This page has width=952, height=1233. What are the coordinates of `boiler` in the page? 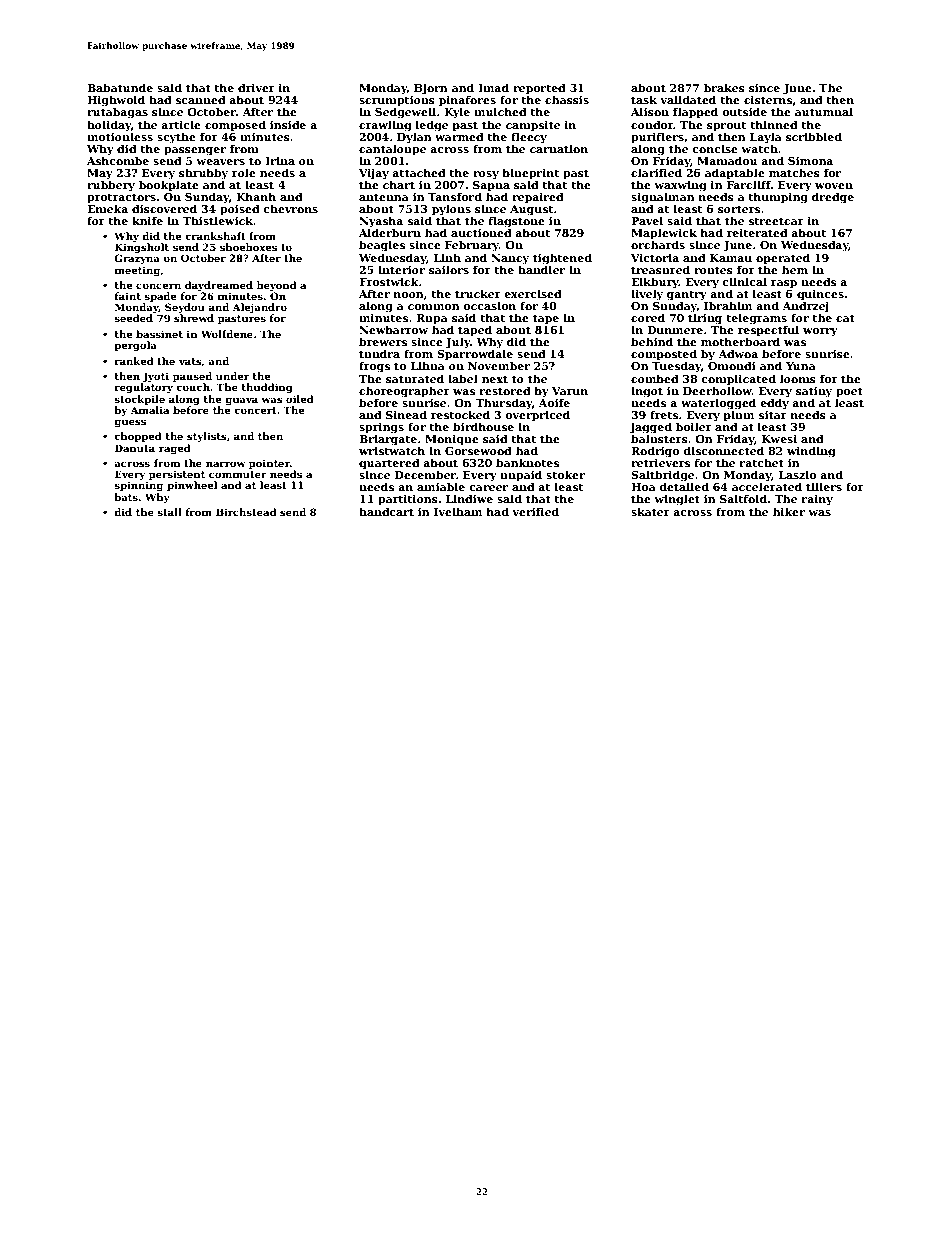 It's located at (694, 426).
